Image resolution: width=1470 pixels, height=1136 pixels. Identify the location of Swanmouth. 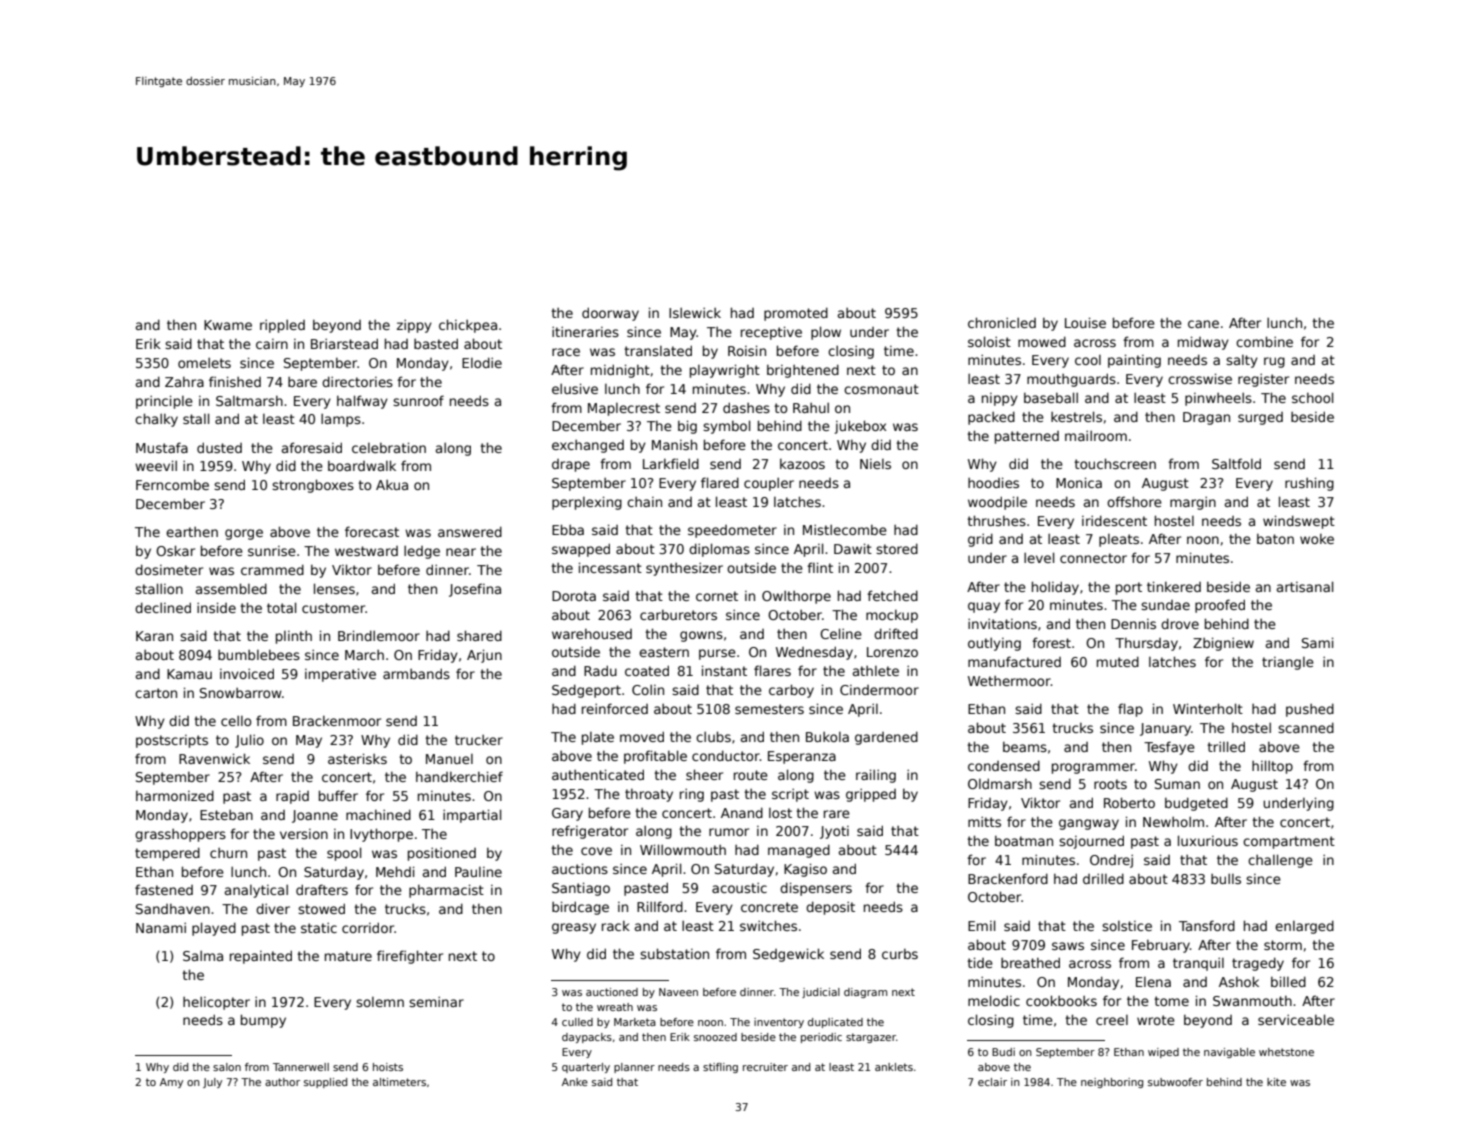
(1252, 1001).
